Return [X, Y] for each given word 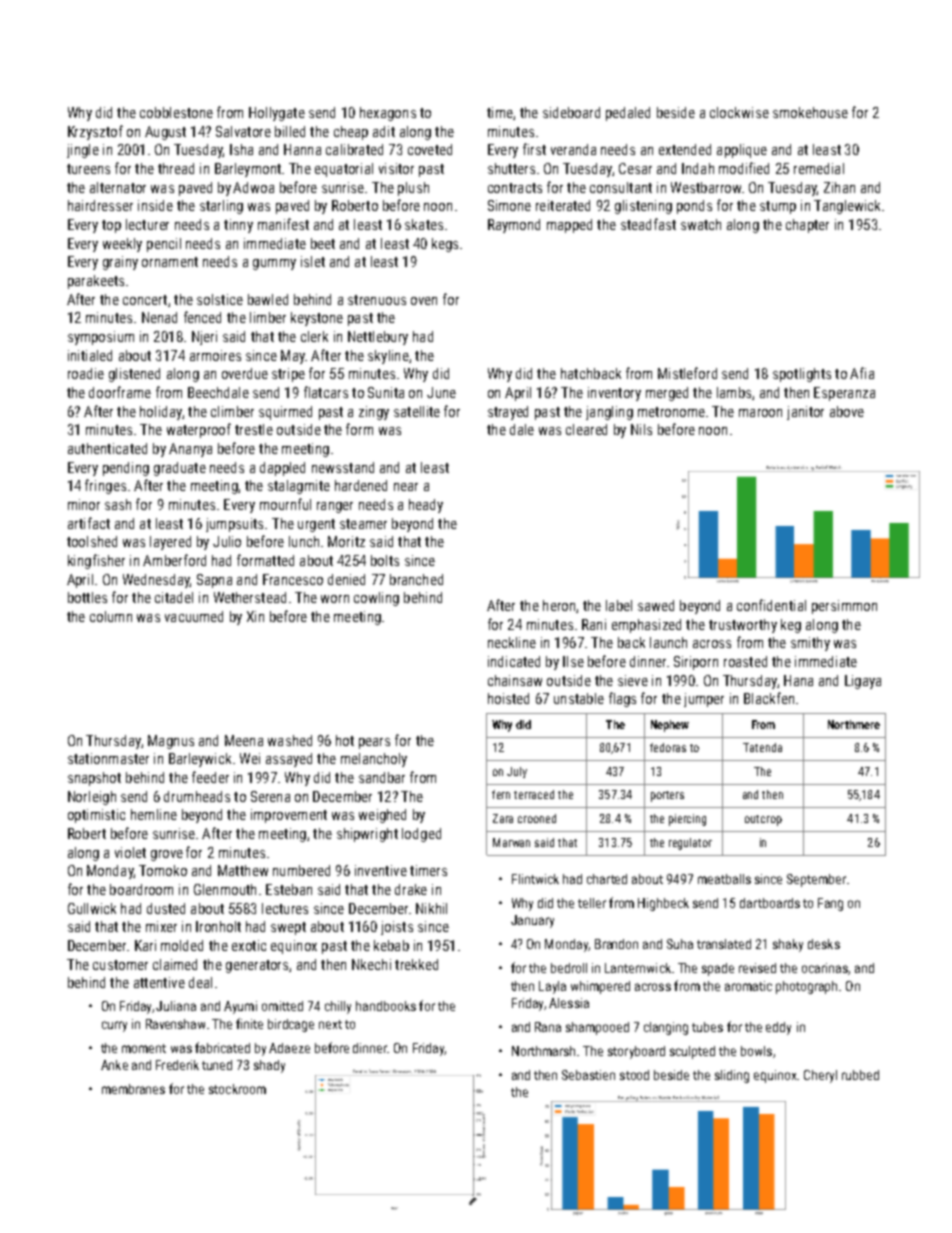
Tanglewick [847, 207]
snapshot [94, 779]
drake [411, 889]
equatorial [344, 170]
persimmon [844, 607]
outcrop [763, 820]
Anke [114, 1065]
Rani [594, 624]
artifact [89, 523]
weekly [122, 245]
